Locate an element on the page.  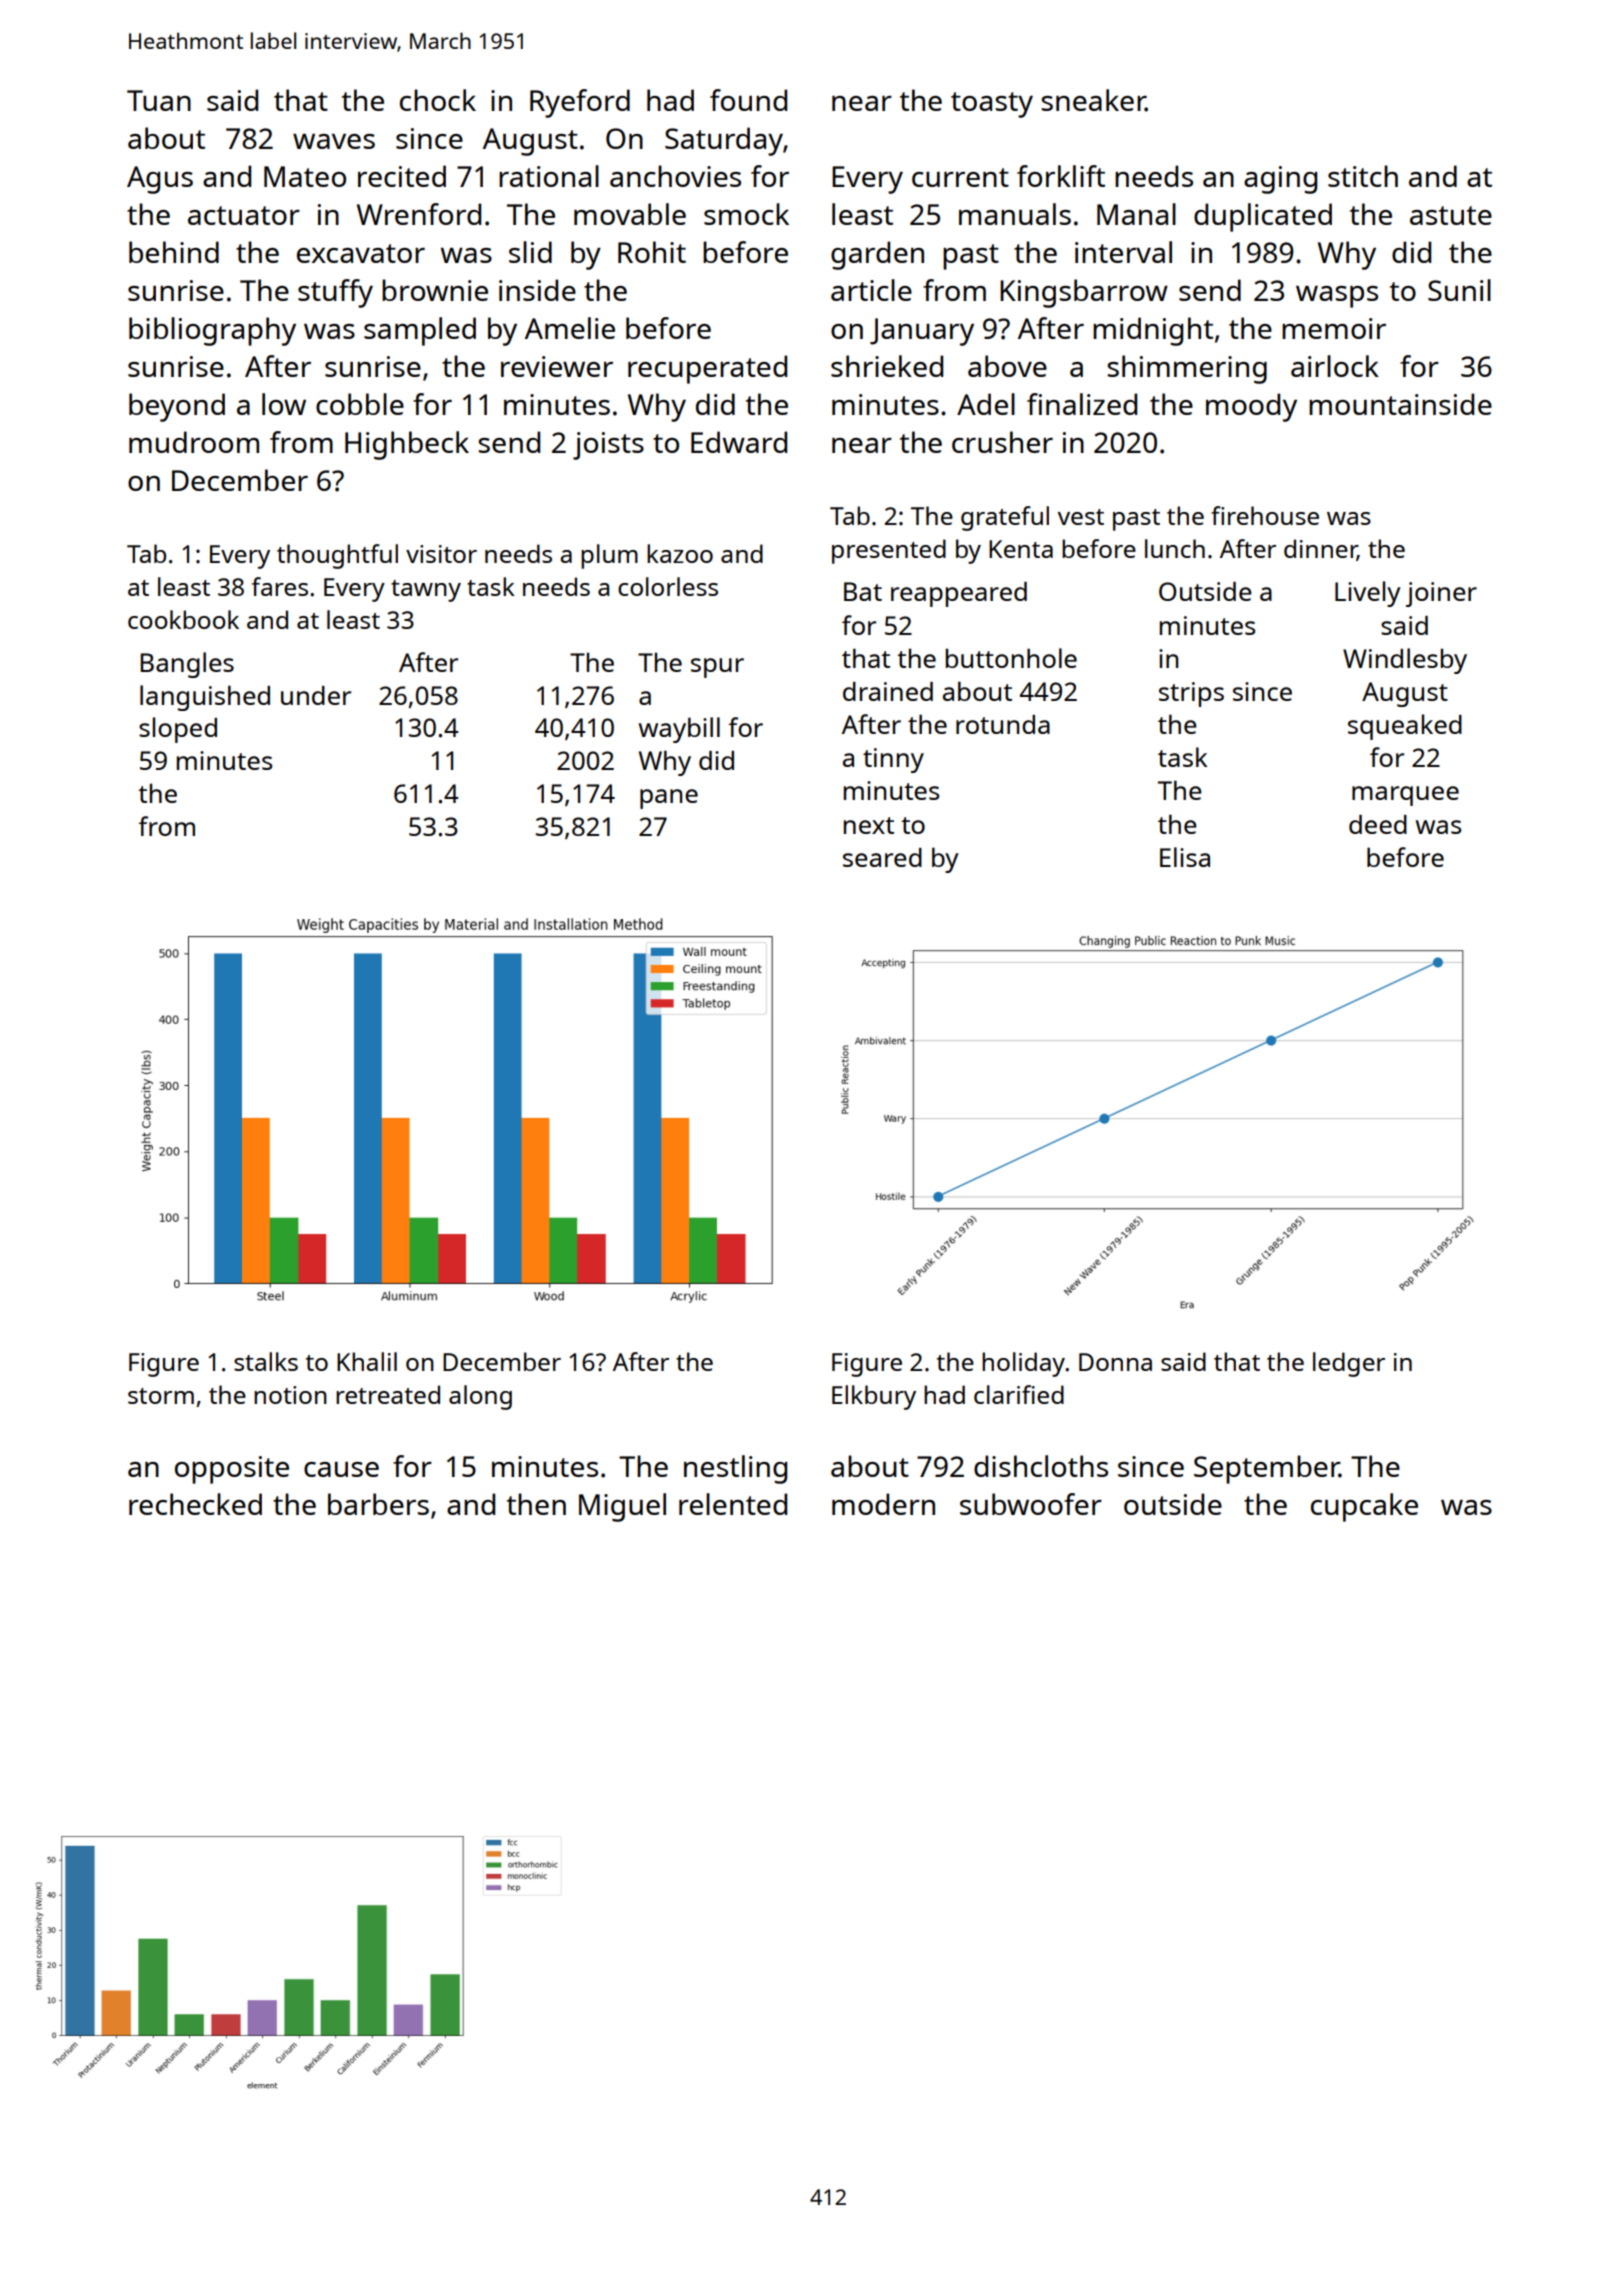
ledger is located at coordinates (1349, 1364).
